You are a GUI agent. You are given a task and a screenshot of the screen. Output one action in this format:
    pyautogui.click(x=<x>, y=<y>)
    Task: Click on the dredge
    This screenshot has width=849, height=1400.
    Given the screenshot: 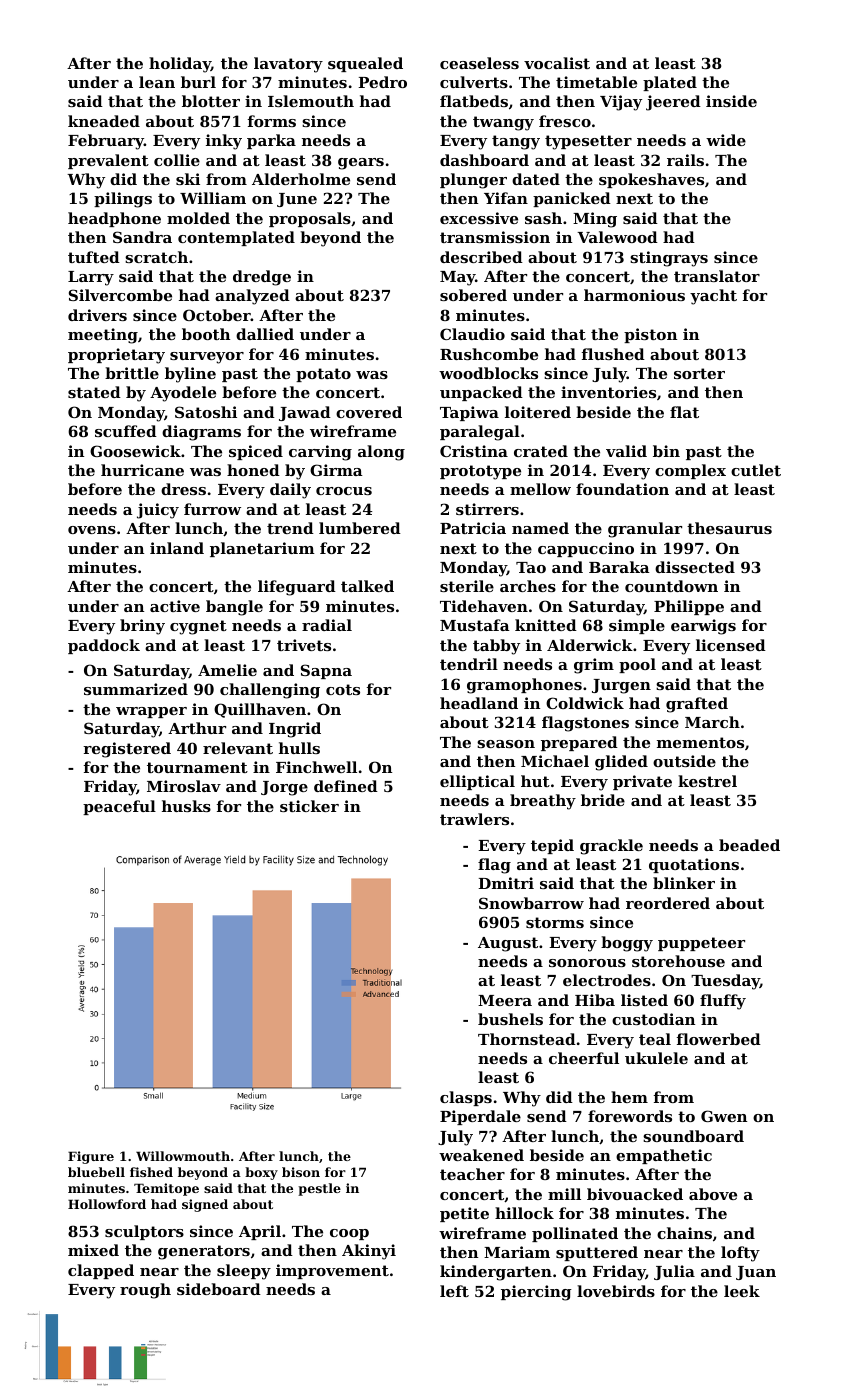 What is the action you would take?
    pyautogui.click(x=262, y=278)
